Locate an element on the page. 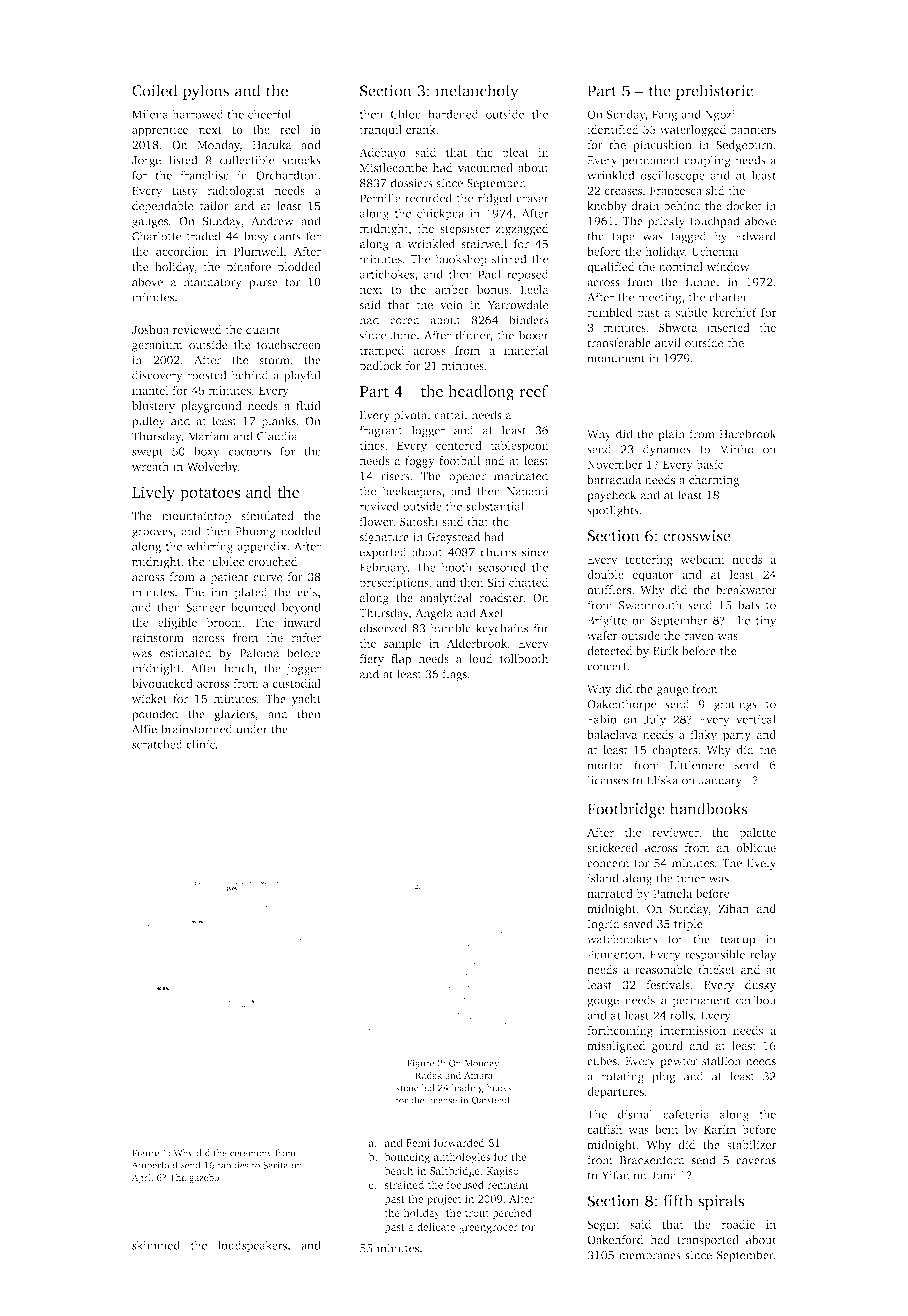 Image resolution: width=908 pixels, height=1316 pixels. dependable is located at coordinates (162, 207).
